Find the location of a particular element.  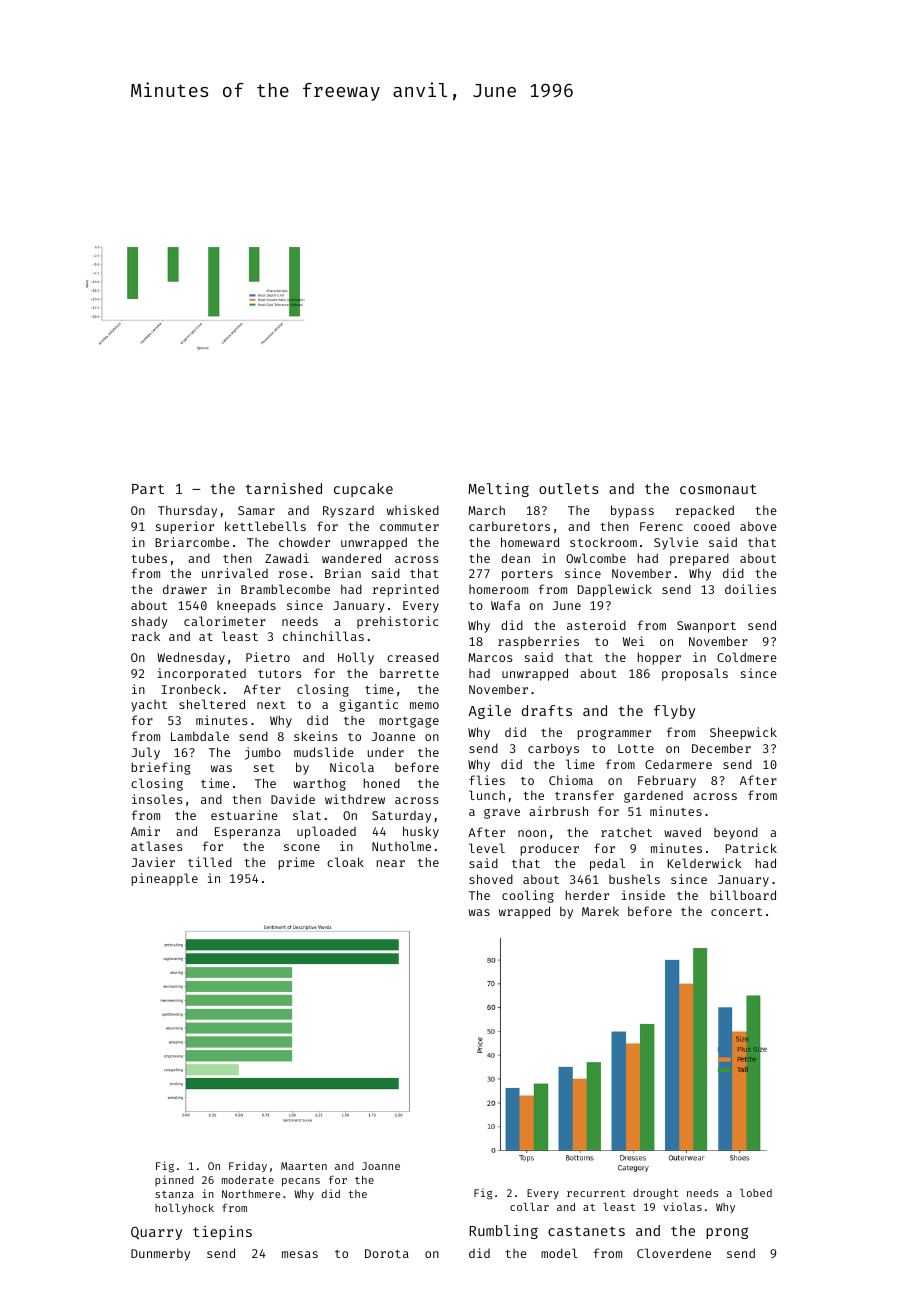

Quarry is located at coordinates (156, 1233).
